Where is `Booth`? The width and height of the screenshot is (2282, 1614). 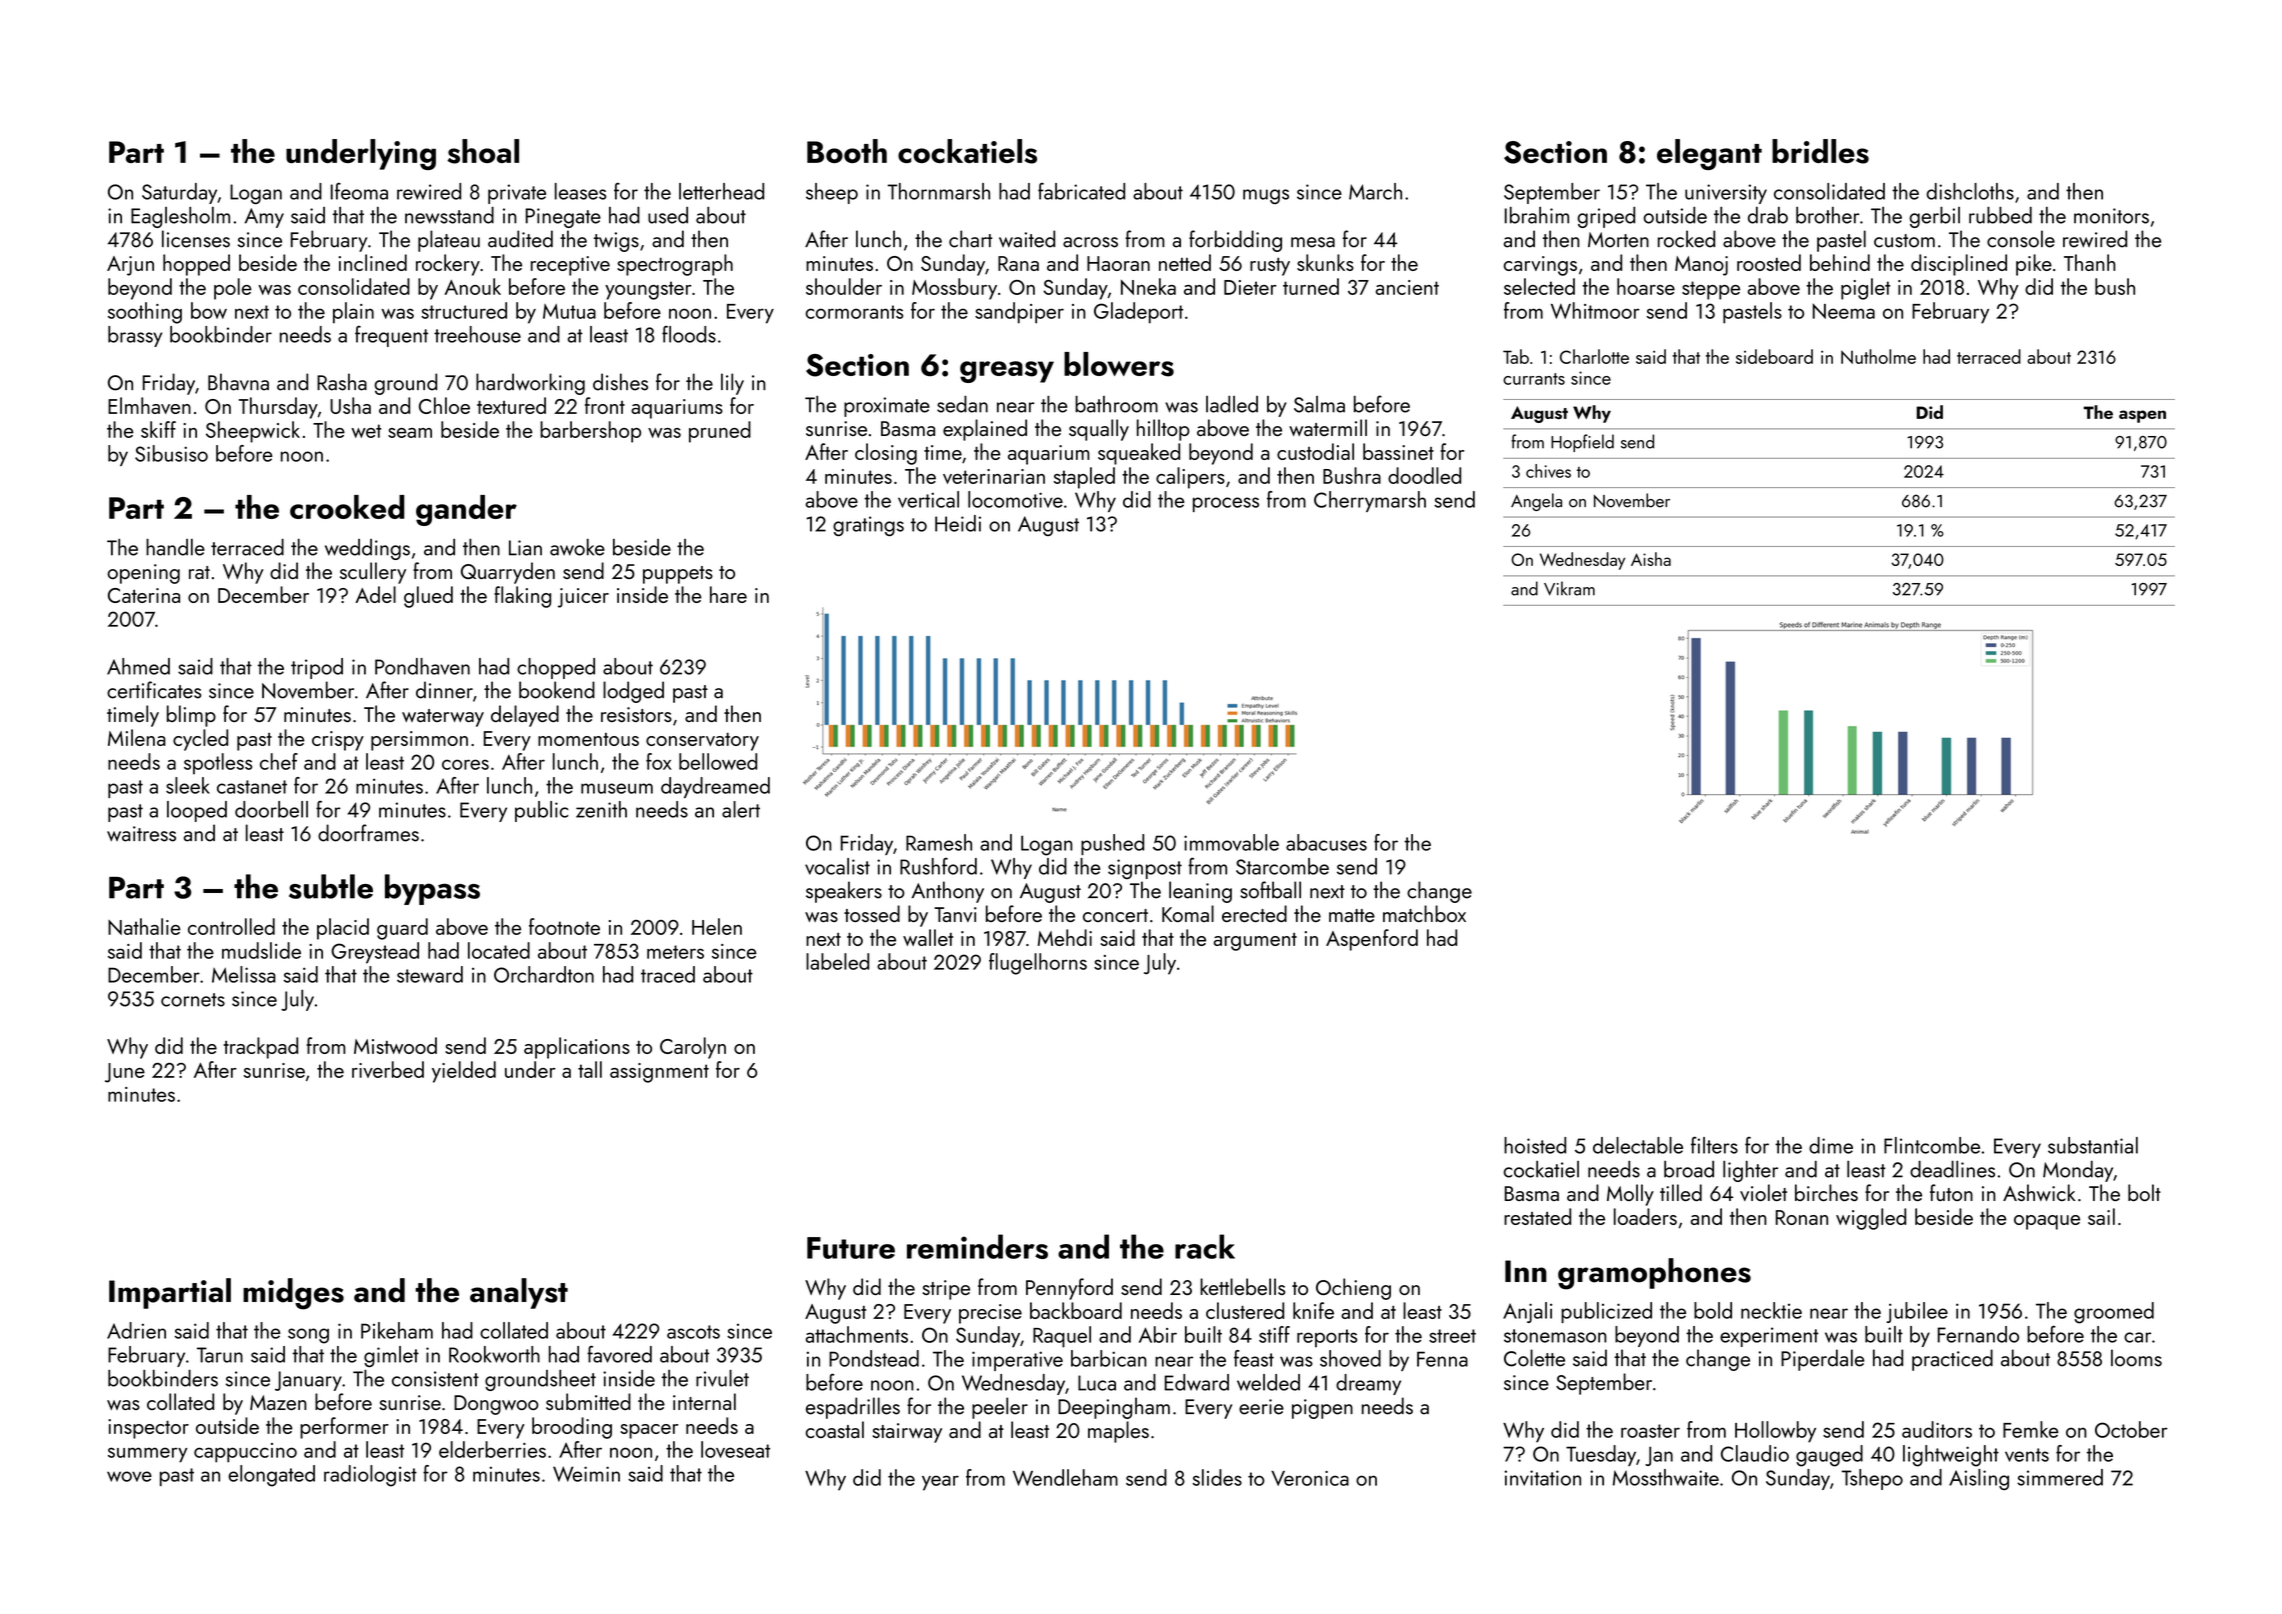 Booth is located at coordinates (847, 151).
